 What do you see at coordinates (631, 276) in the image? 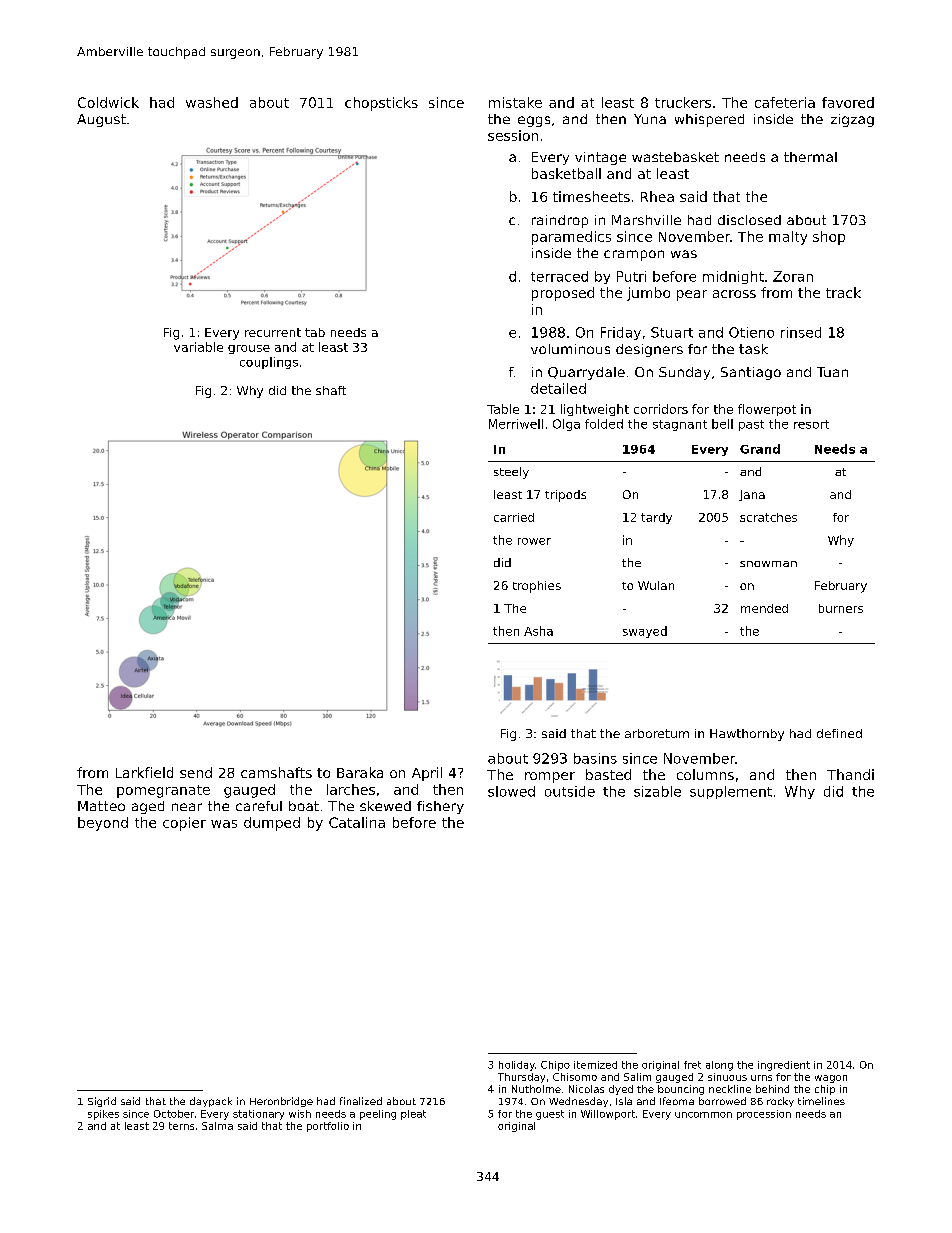
I see `Putri` at bounding box center [631, 276].
